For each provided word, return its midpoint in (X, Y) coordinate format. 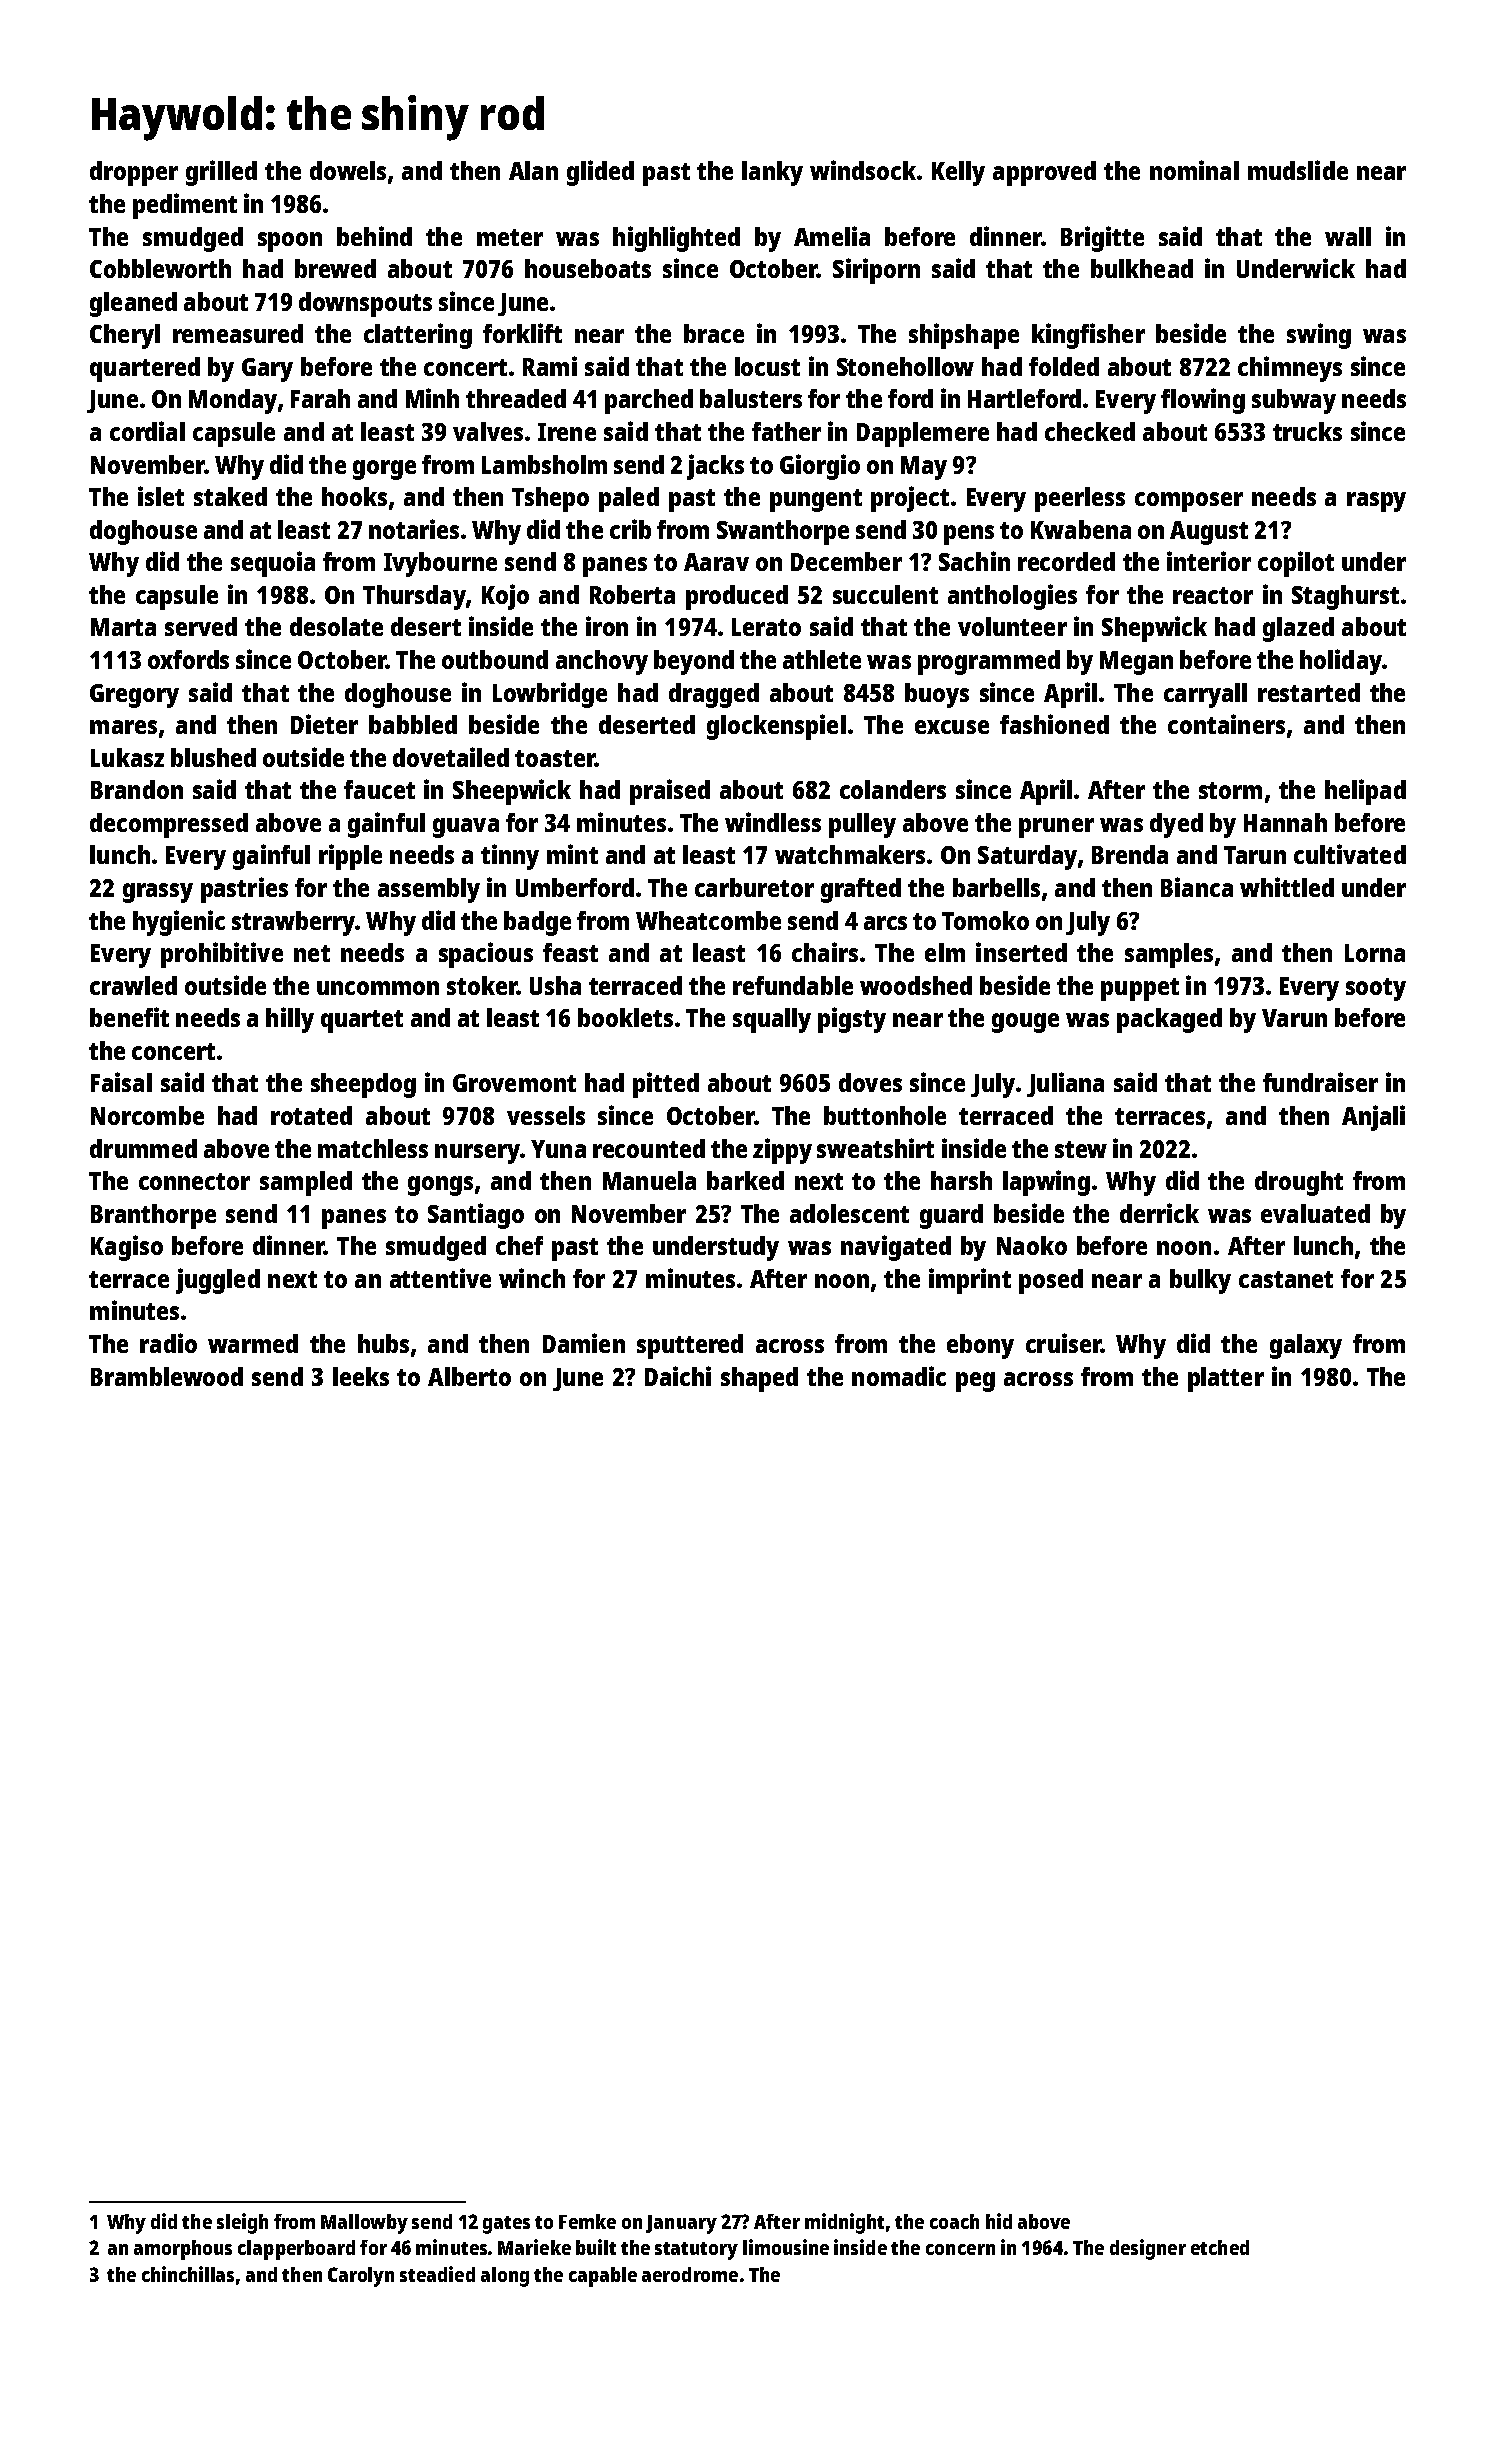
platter (1226, 1379)
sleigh (242, 2223)
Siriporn (876, 271)
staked (230, 496)
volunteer (1012, 626)
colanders (893, 789)
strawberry (293, 923)
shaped (759, 1379)
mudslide (1298, 170)
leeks (361, 1376)
